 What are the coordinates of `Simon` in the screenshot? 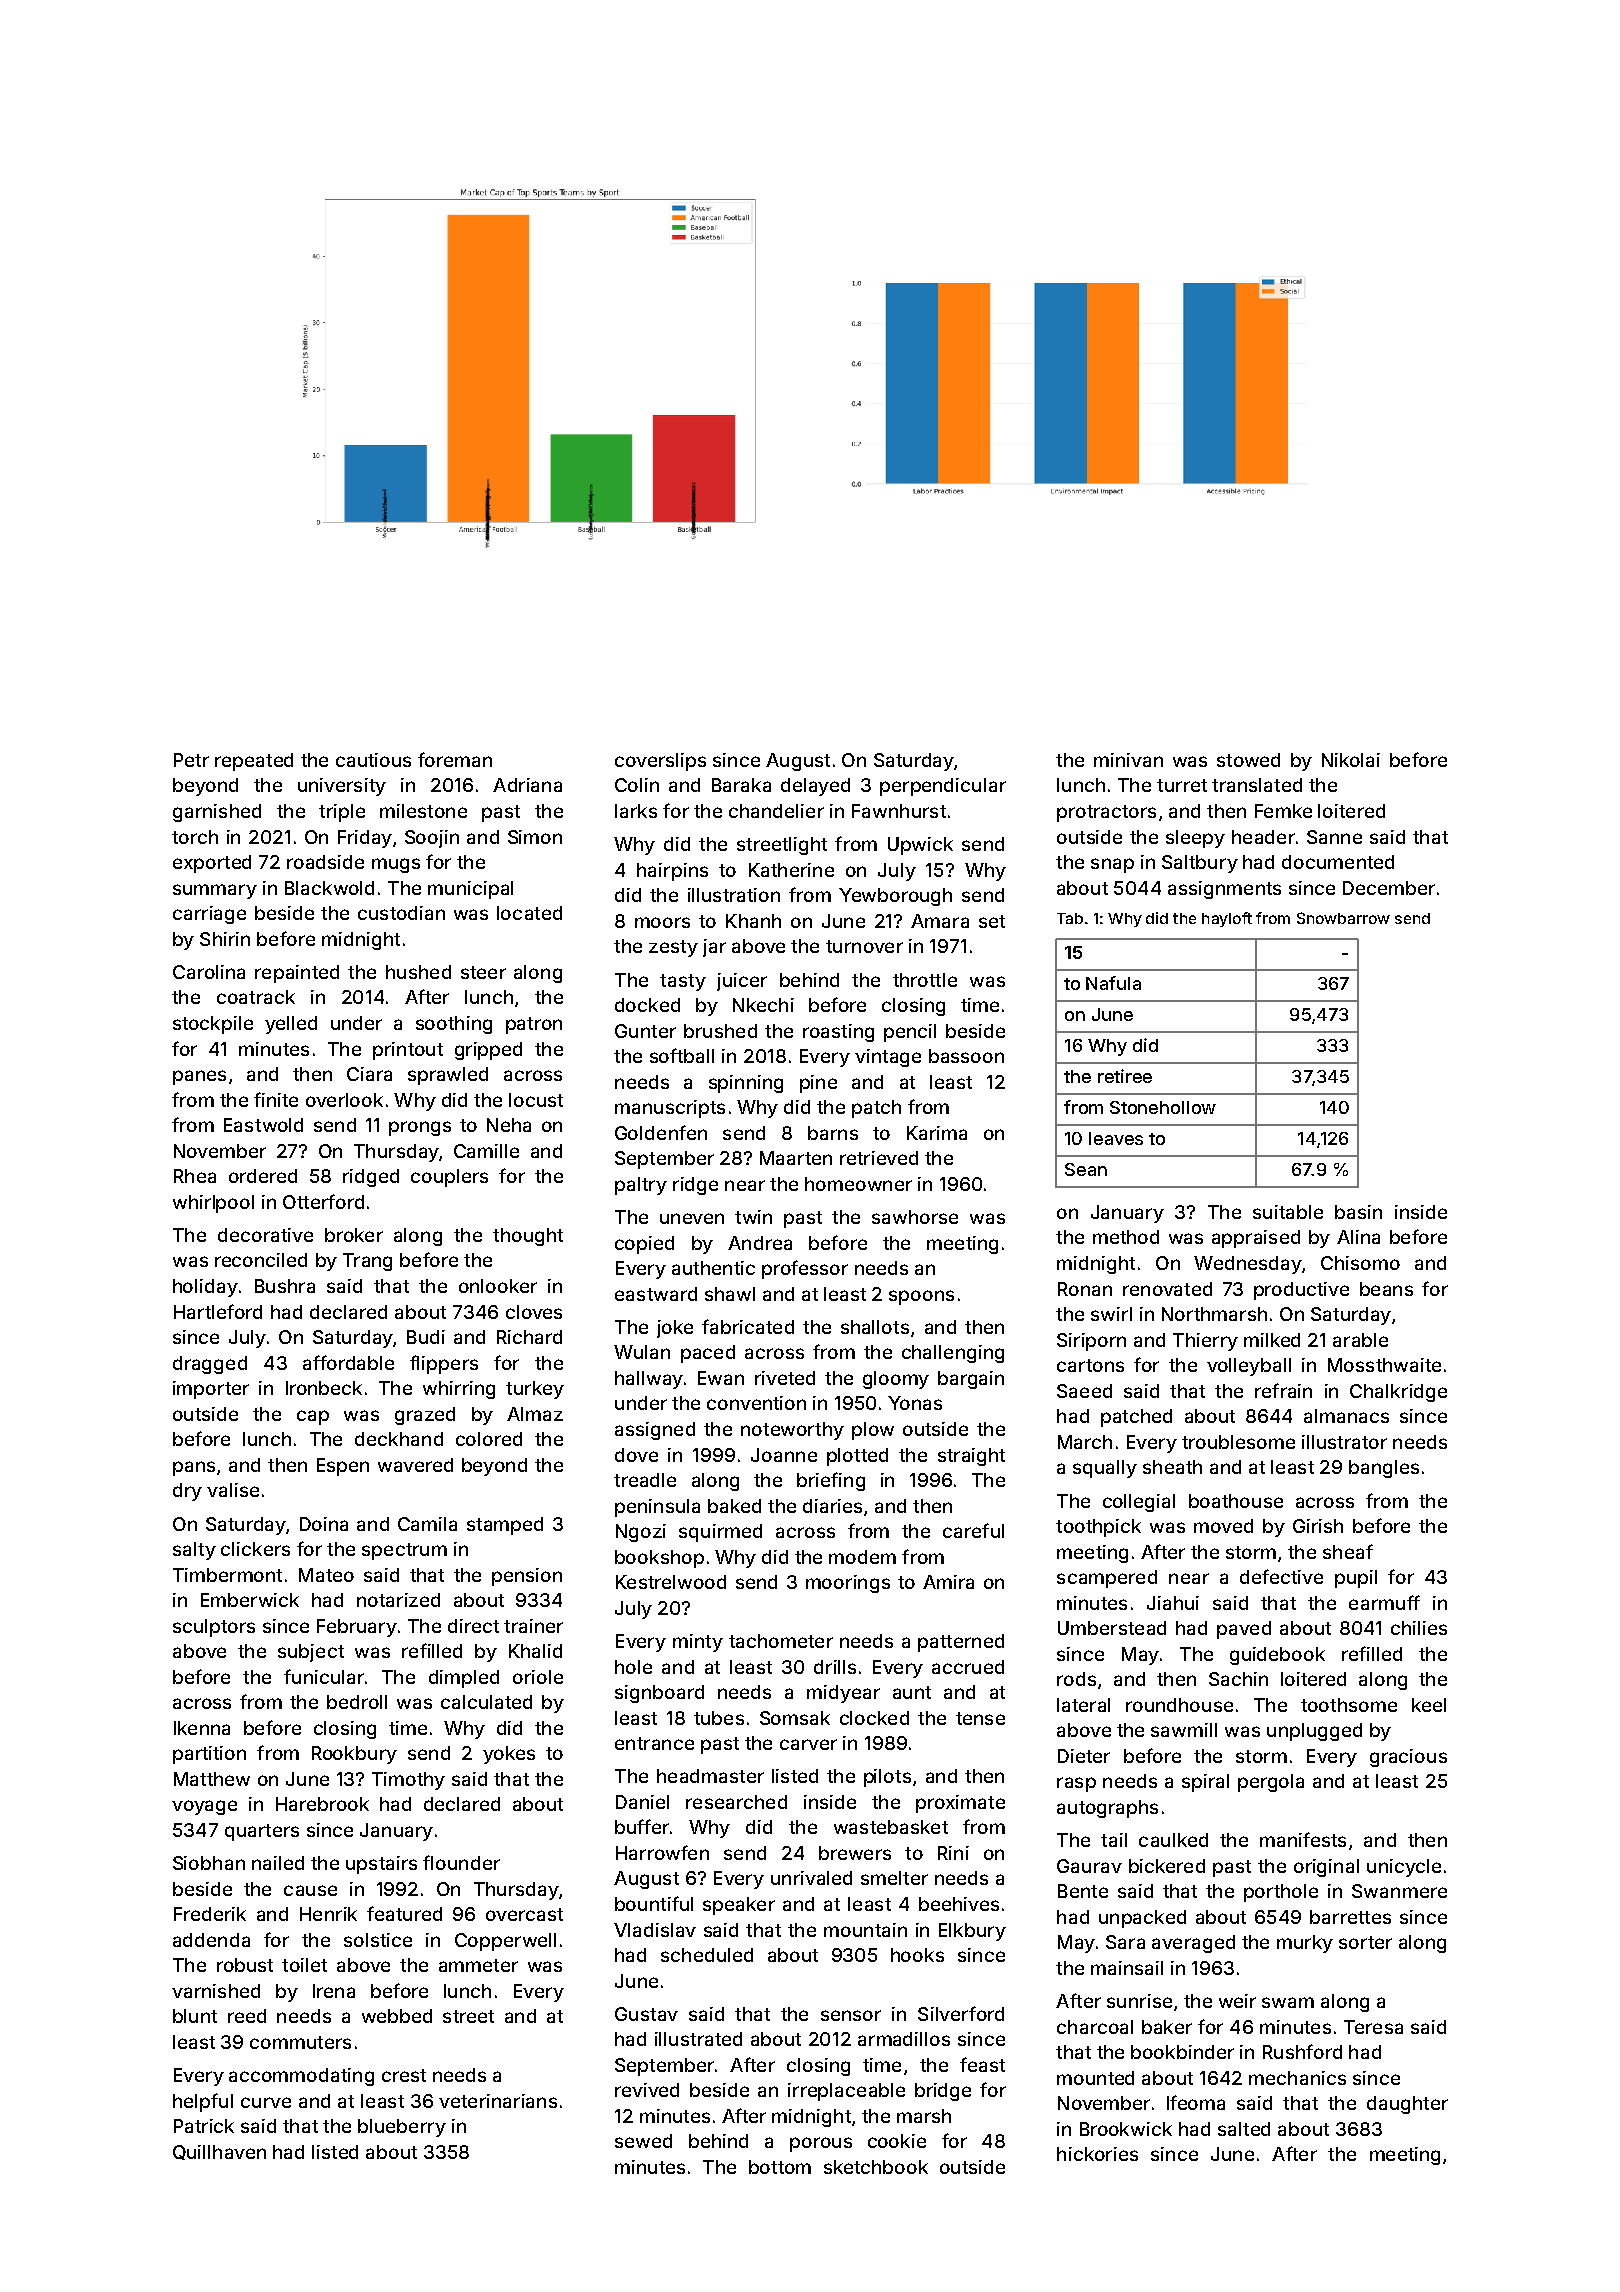 It's located at (535, 837).
